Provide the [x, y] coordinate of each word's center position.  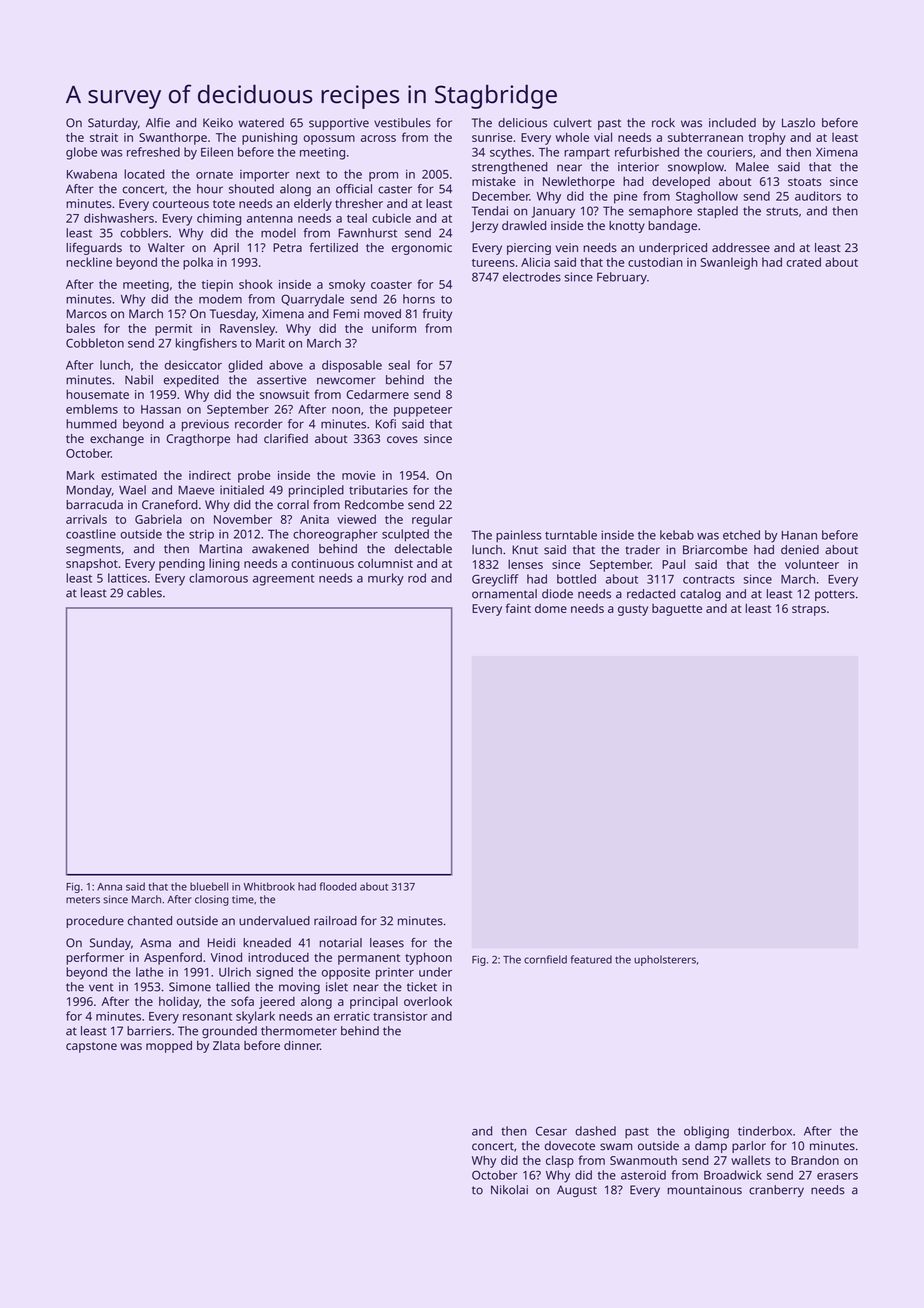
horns [419, 299]
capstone [91, 1047]
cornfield [545, 959]
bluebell [209, 886]
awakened [280, 549]
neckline [89, 262]
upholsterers [665, 960]
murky [386, 579]
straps [809, 610]
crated [803, 262]
